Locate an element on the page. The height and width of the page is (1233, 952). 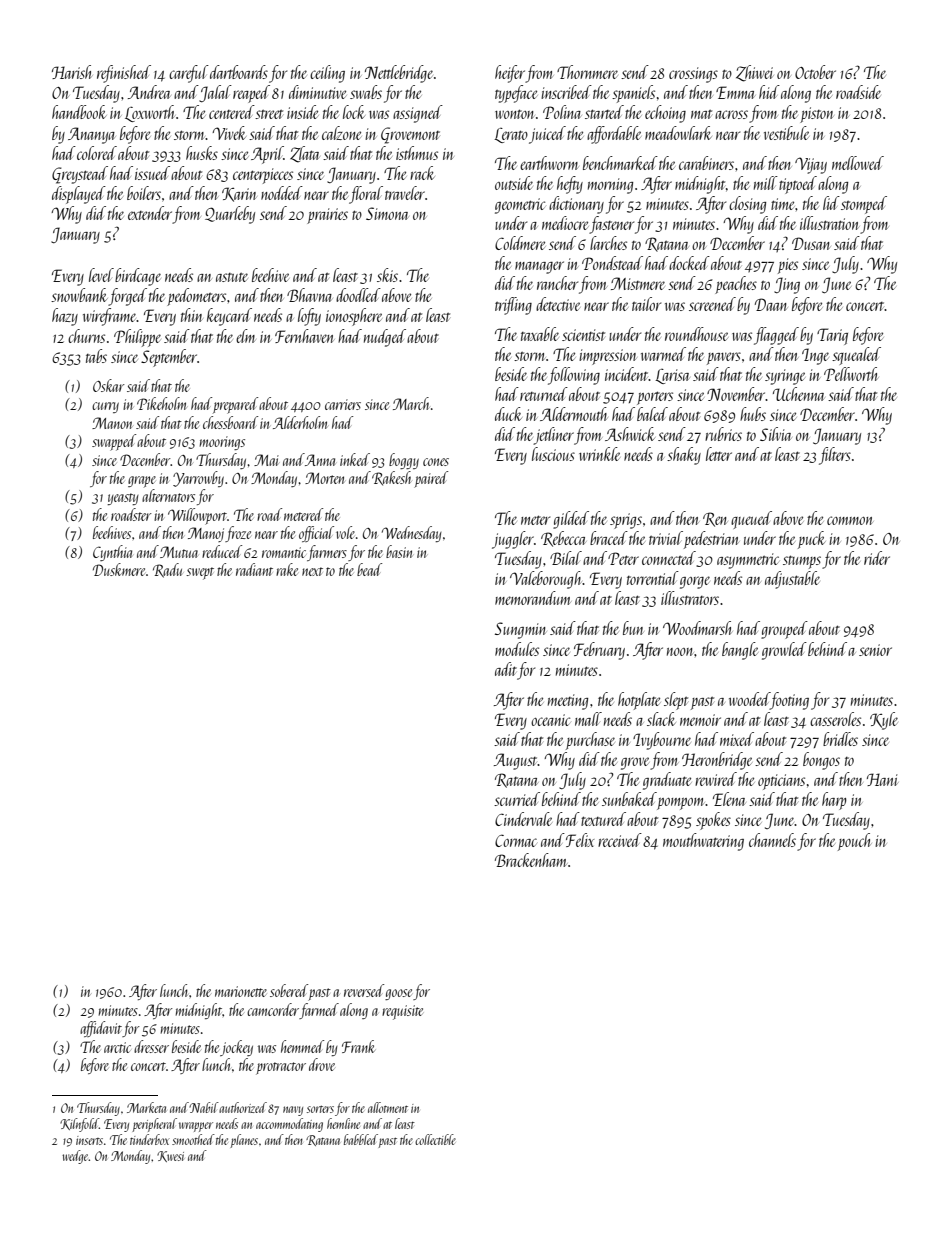
senior is located at coordinates (875, 650).
